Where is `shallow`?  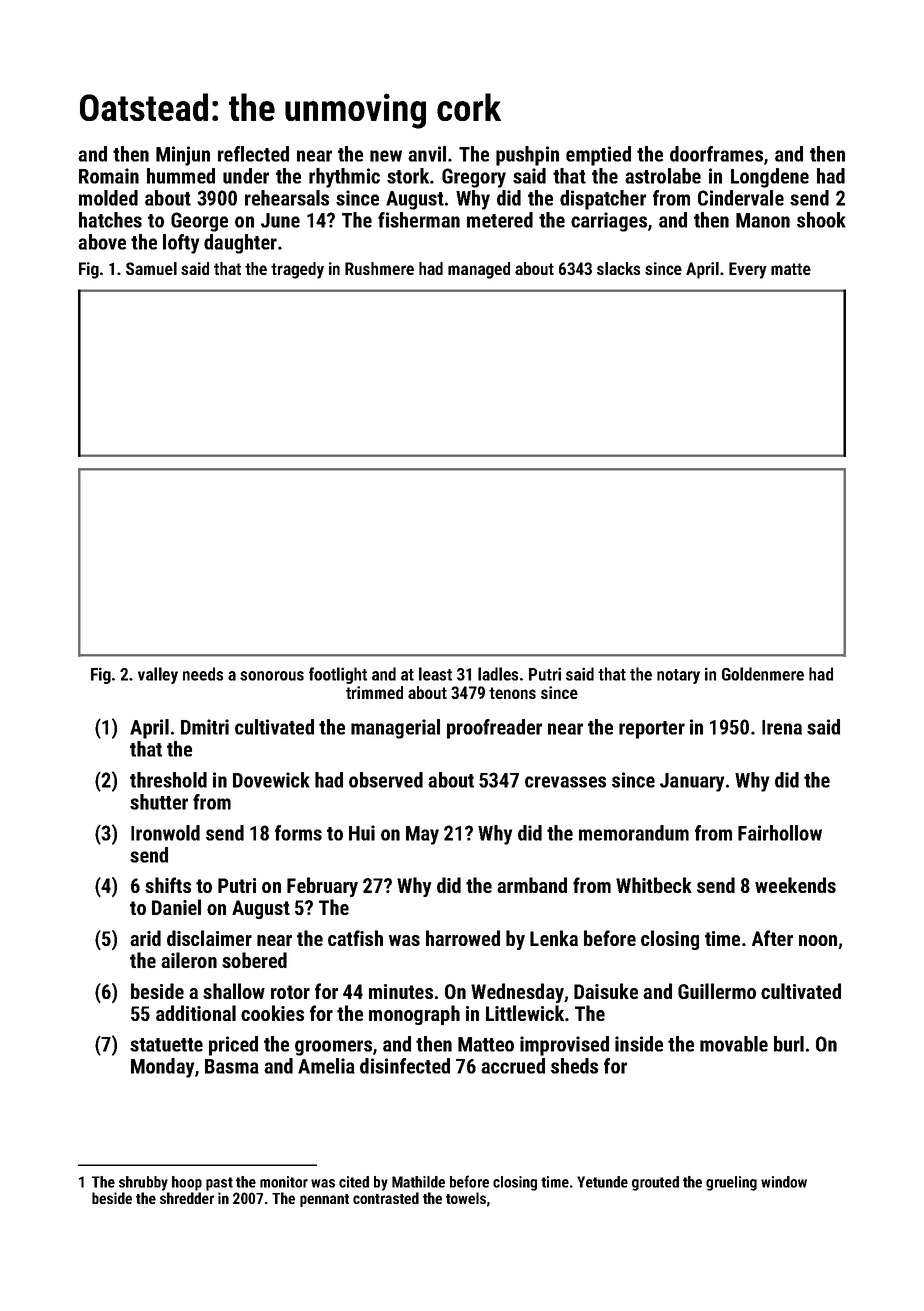
shallow is located at coordinates (234, 991).
